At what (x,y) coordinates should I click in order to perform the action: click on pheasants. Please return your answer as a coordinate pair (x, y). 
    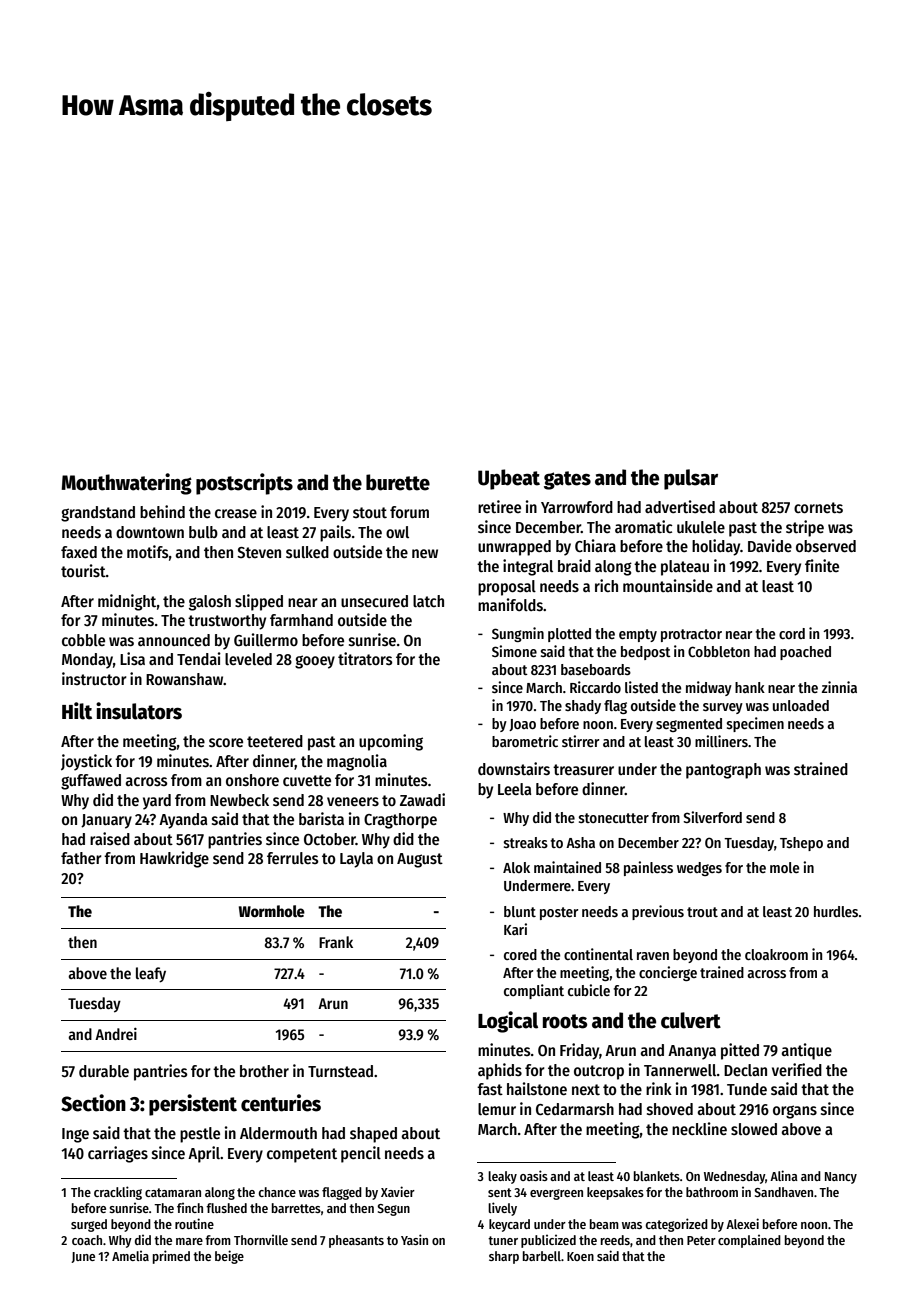
    Looking at the image, I should click on (356, 1241).
